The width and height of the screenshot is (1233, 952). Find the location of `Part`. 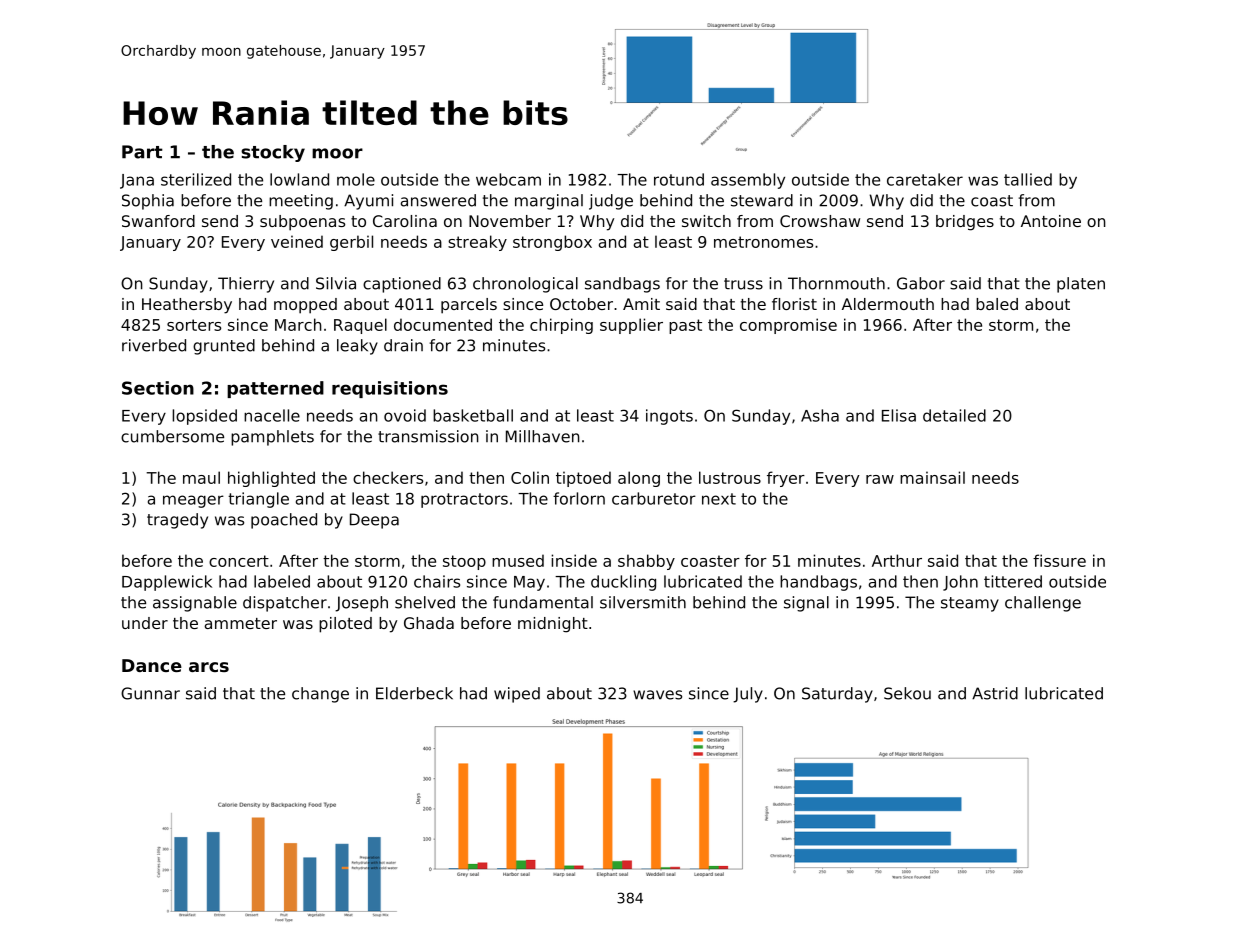

Part is located at coordinates (142, 152).
